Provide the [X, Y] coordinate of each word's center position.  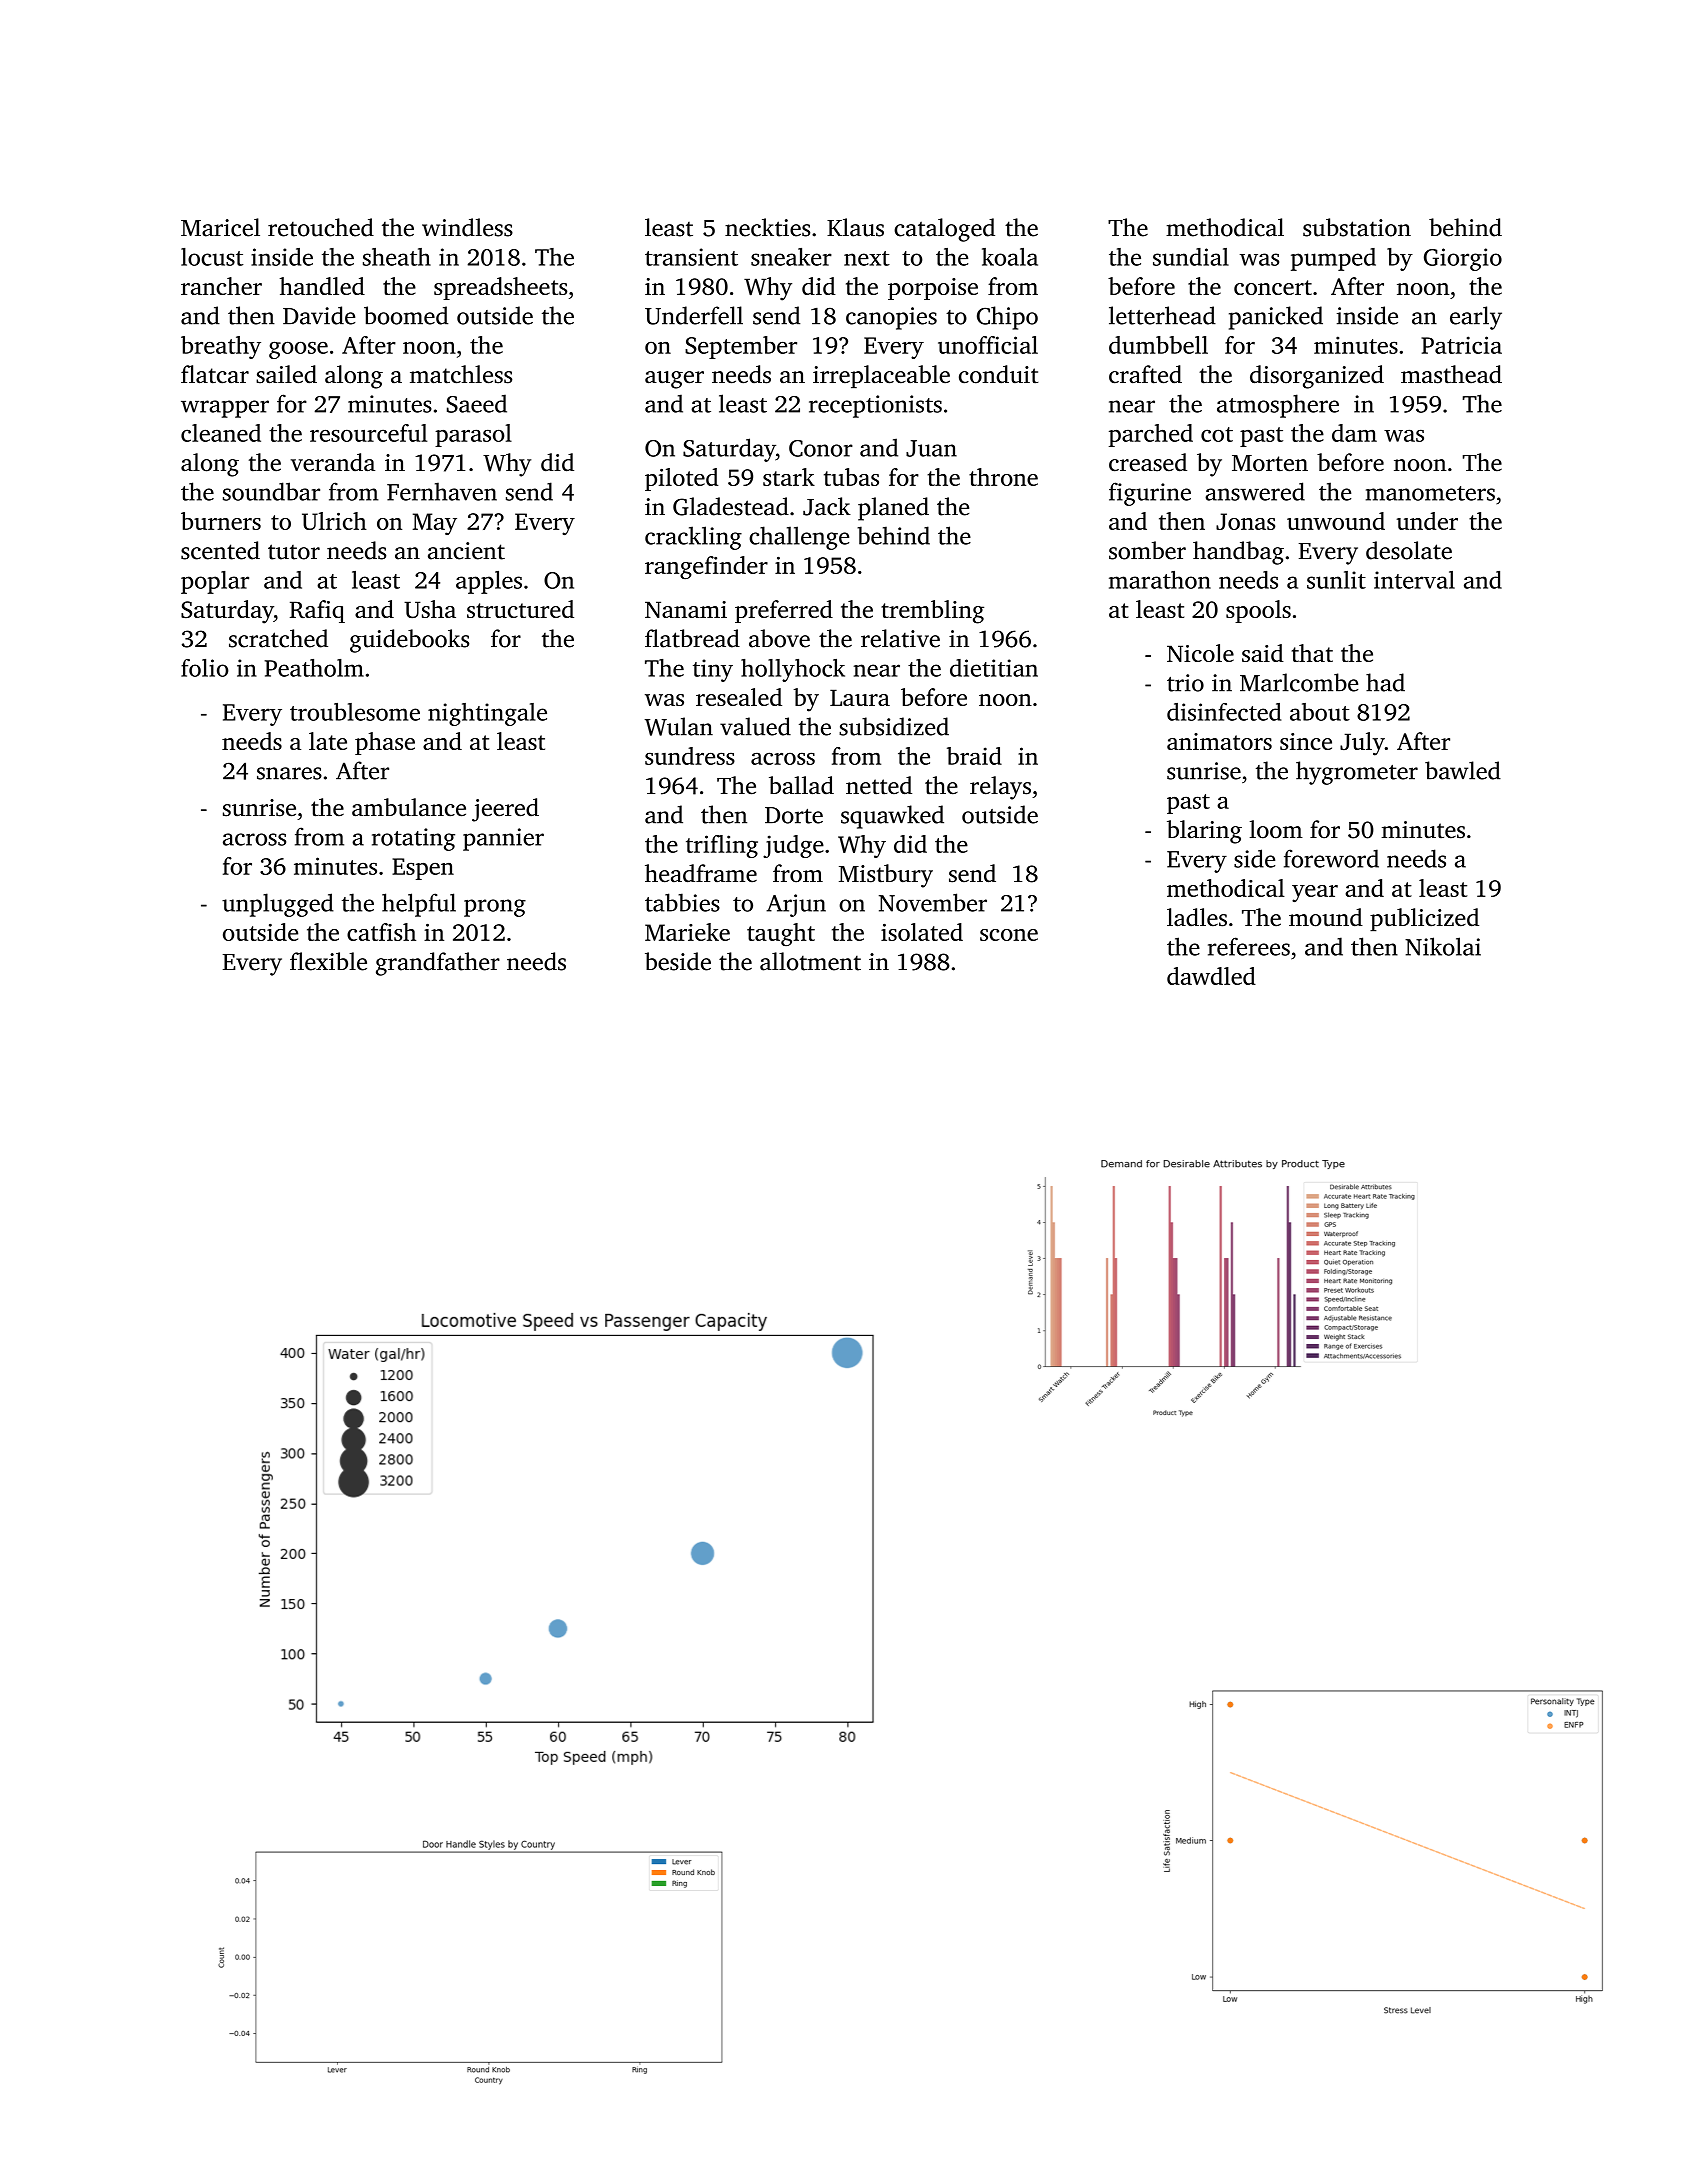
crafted [1145, 374]
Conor [821, 448]
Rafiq [317, 611]
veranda [333, 462]
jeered [505, 810]
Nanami [686, 609]
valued [755, 726]
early [1476, 318]
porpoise [933, 289]
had [1385, 682]
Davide [319, 315]
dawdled [1211, 976]
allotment [810, 961]
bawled [1463, 770]
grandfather [438, 964]
